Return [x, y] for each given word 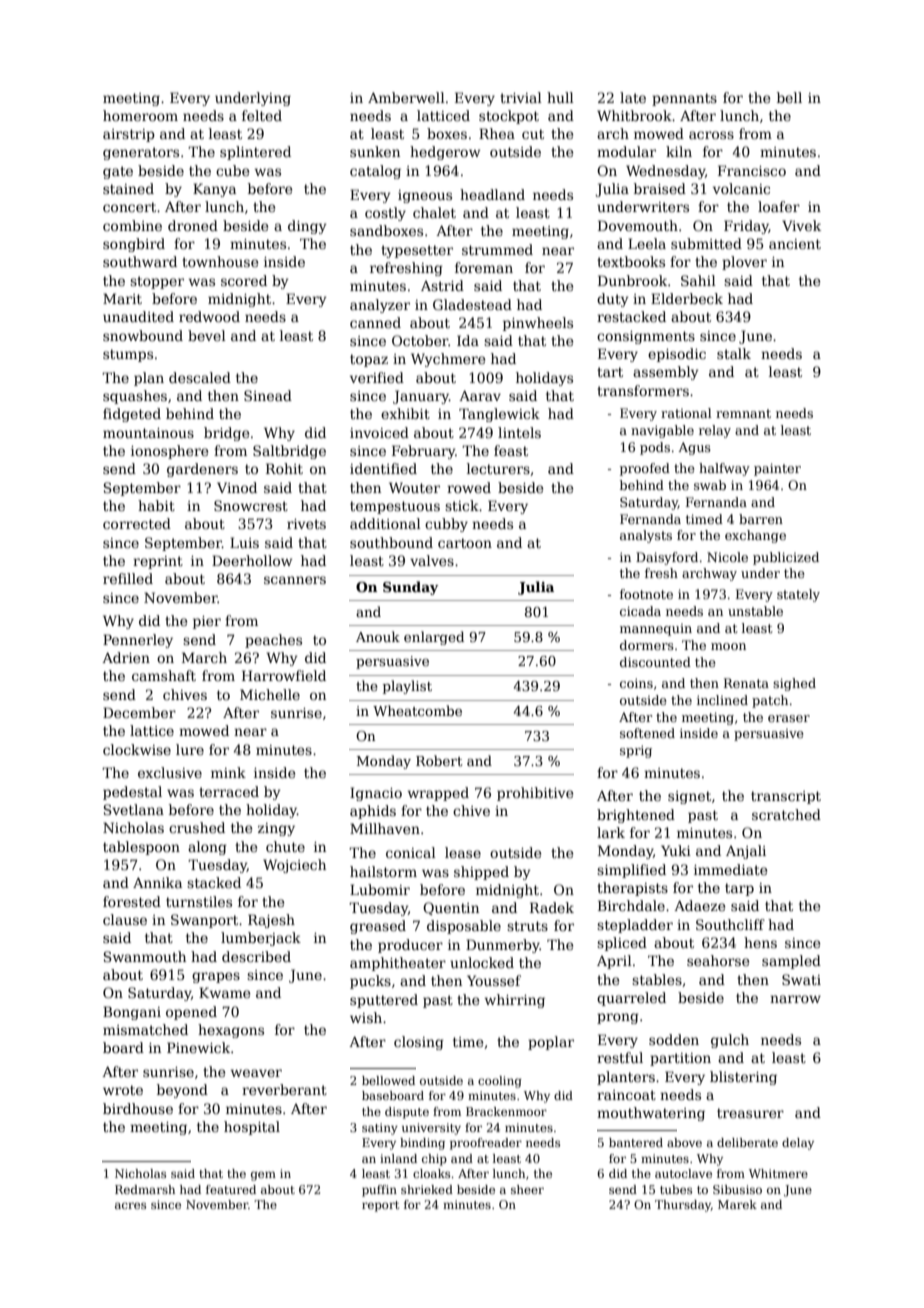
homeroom [140, 115]
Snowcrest [251, 505]
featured [231, 1189]
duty [613, 300]
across [711, 135]
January [421, 397]
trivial [521, 97]
